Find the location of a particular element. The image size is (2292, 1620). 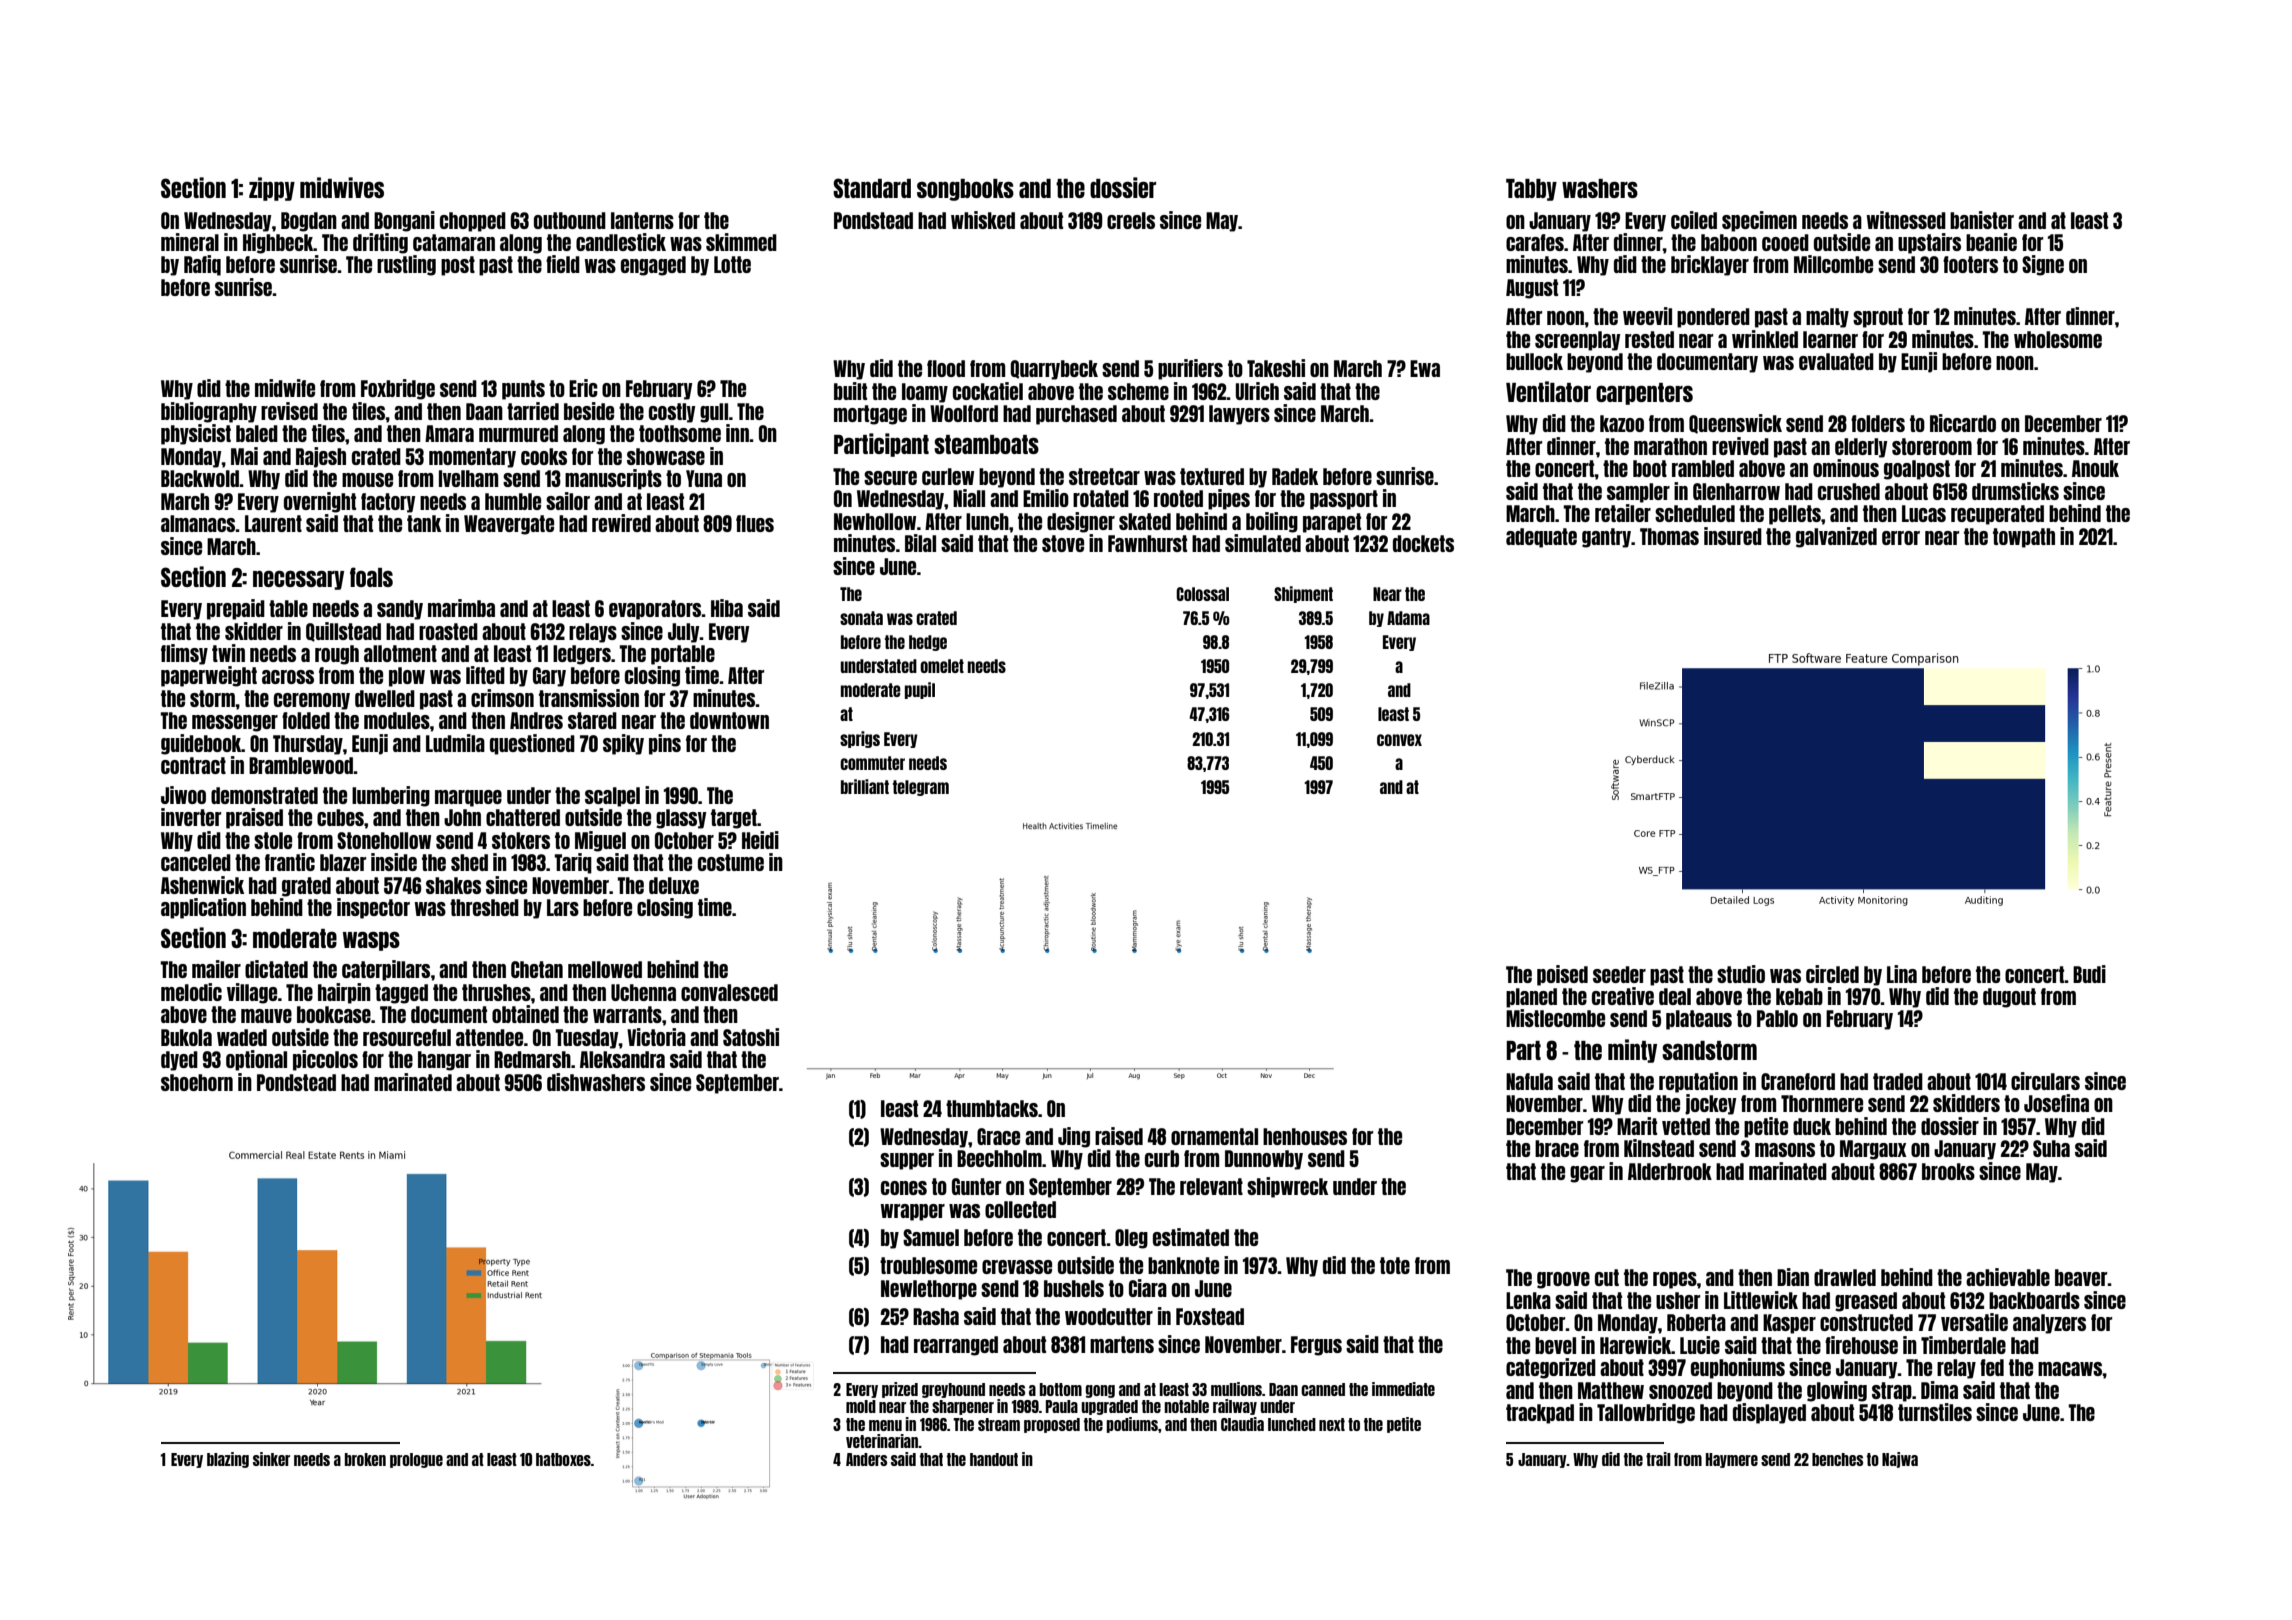

Anouk is located at coordinates (2095, 468).
